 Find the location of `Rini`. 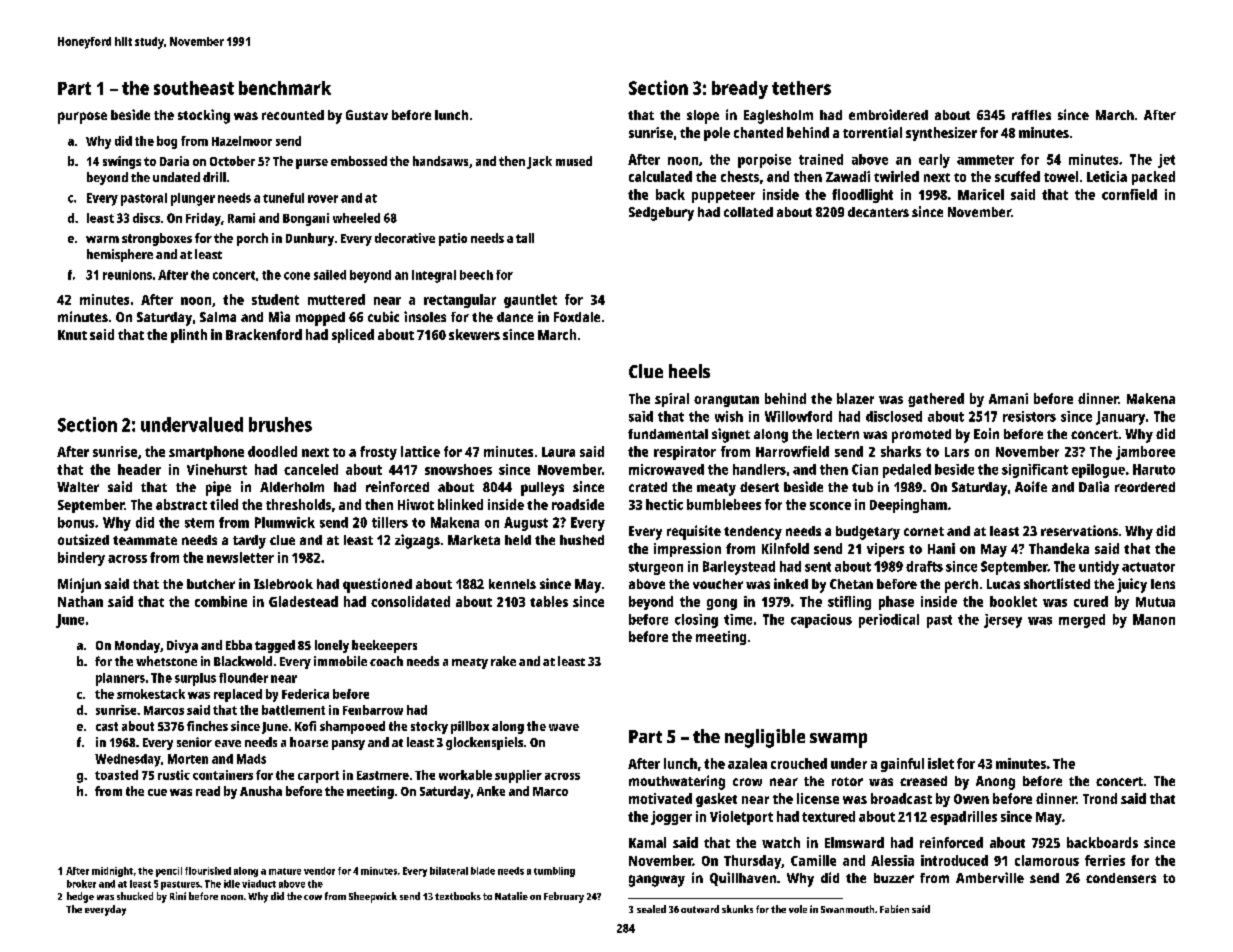

Rini is located at coordinates (178, 896).
